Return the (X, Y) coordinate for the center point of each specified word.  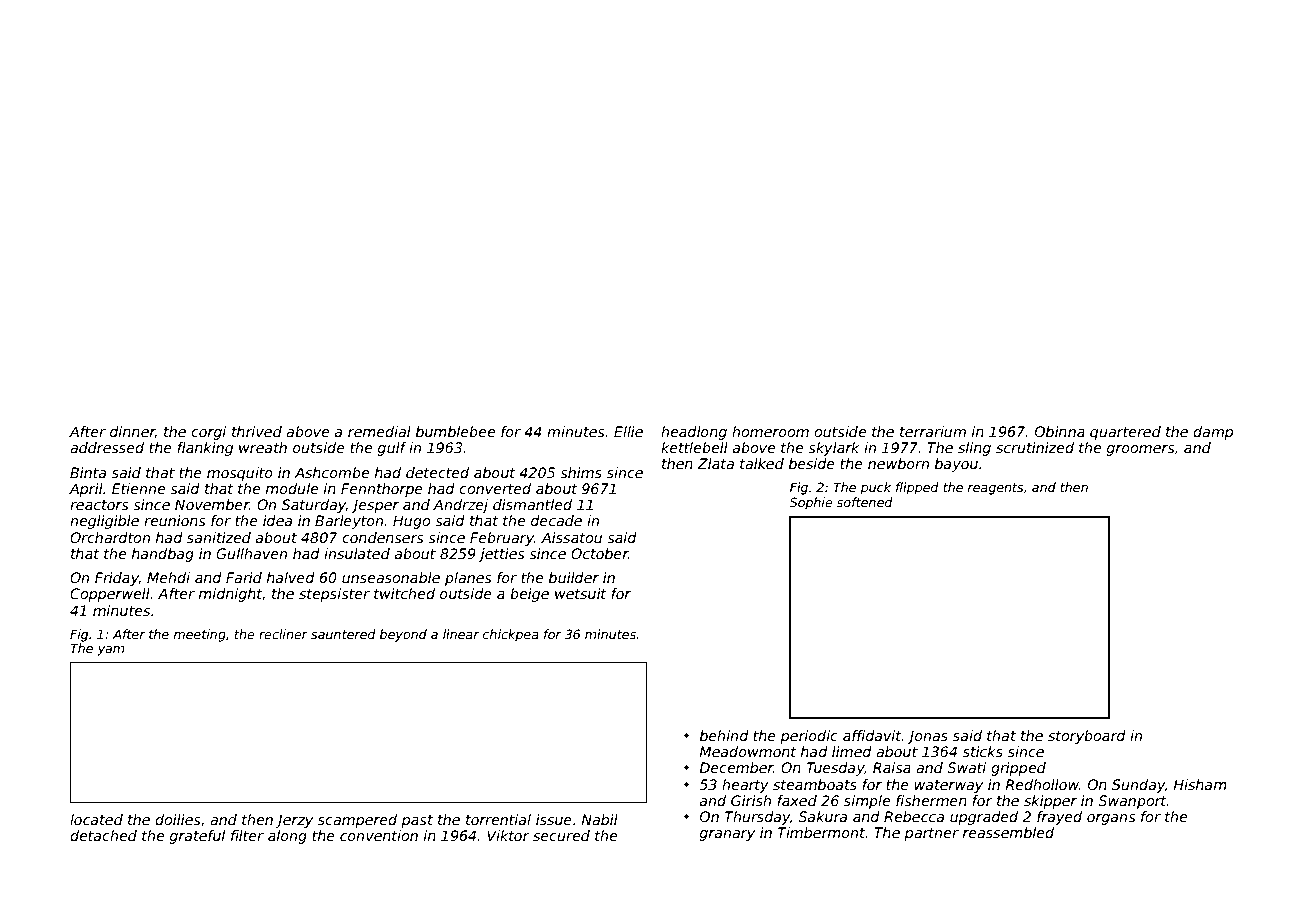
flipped (917, 488)
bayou (956, 465)
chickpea (511, 635)
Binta (88, 472)
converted (495, 488)
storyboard (1087, 737)
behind (724, 735)
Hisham (1200, 784)
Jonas (927, 737)
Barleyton (349, 522)
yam (110, 651)
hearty (745, 786)
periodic (809, 737)
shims (581, 472)
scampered (357, 821)
